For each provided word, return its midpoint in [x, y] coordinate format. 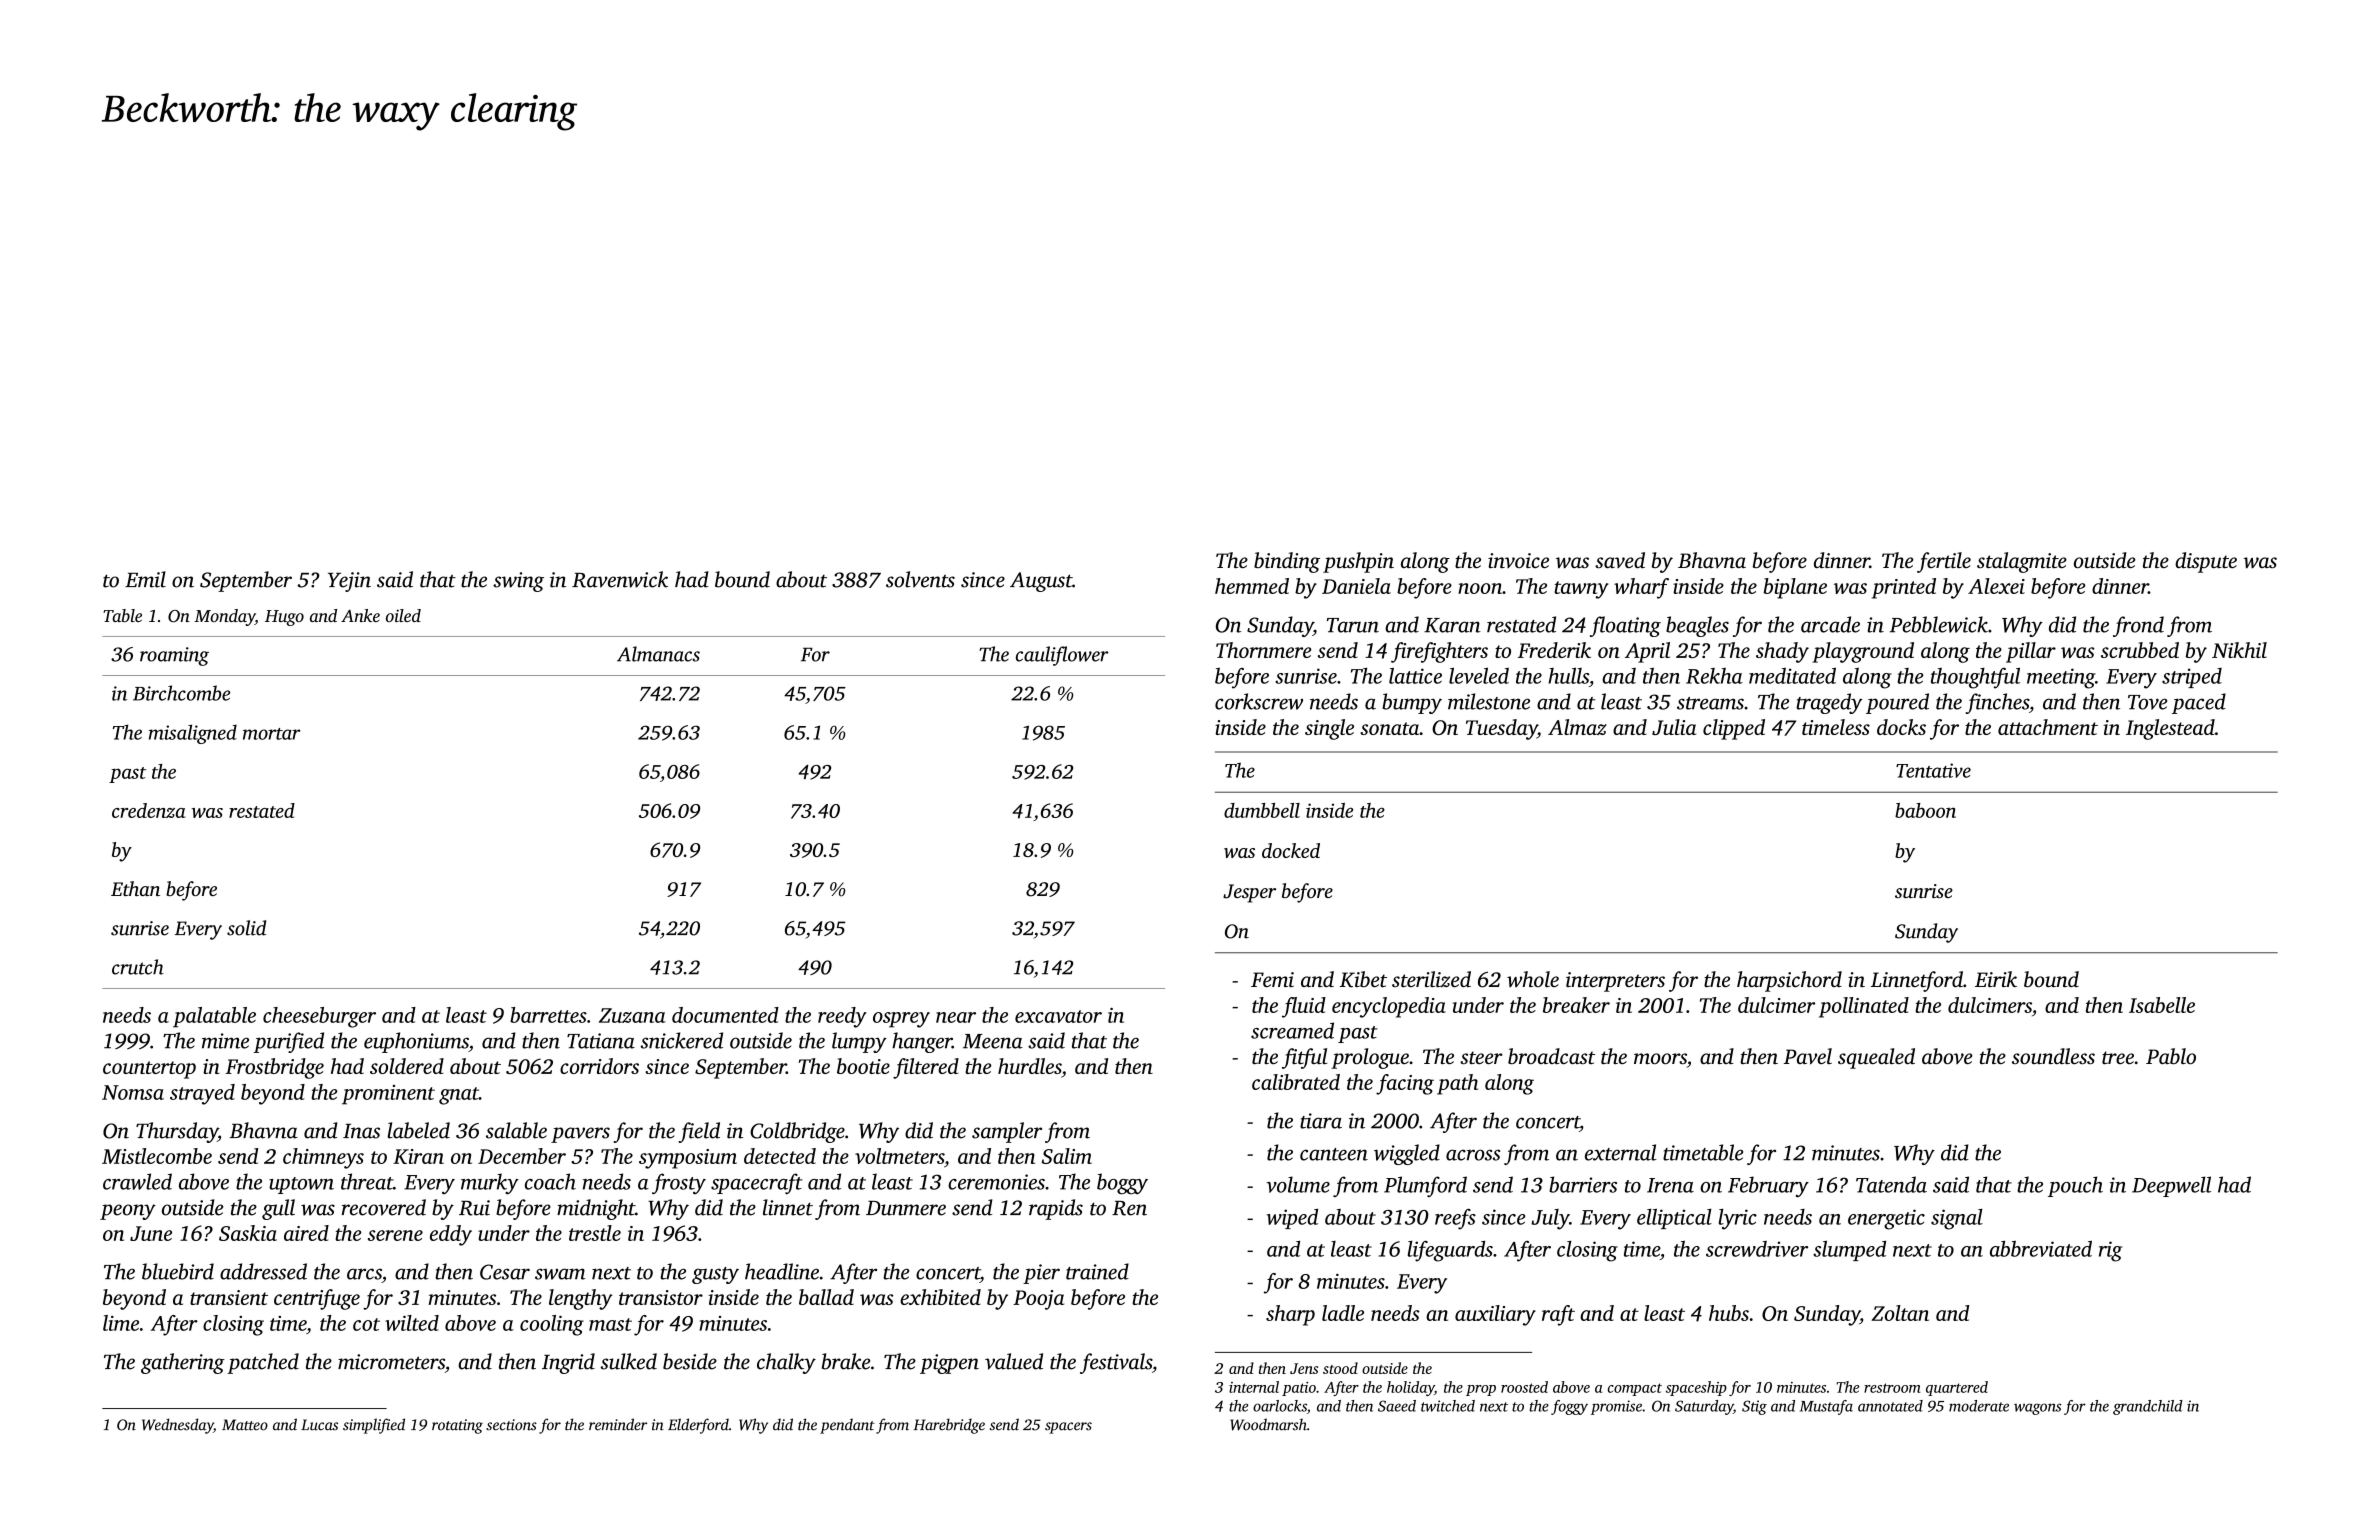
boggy [1122, 1184]
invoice [1518, 560]
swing [518, 582]
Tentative [1933, 770]
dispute [2206, 562]
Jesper [1249, 893]
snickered [682, 1040]
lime [121, 1323]
